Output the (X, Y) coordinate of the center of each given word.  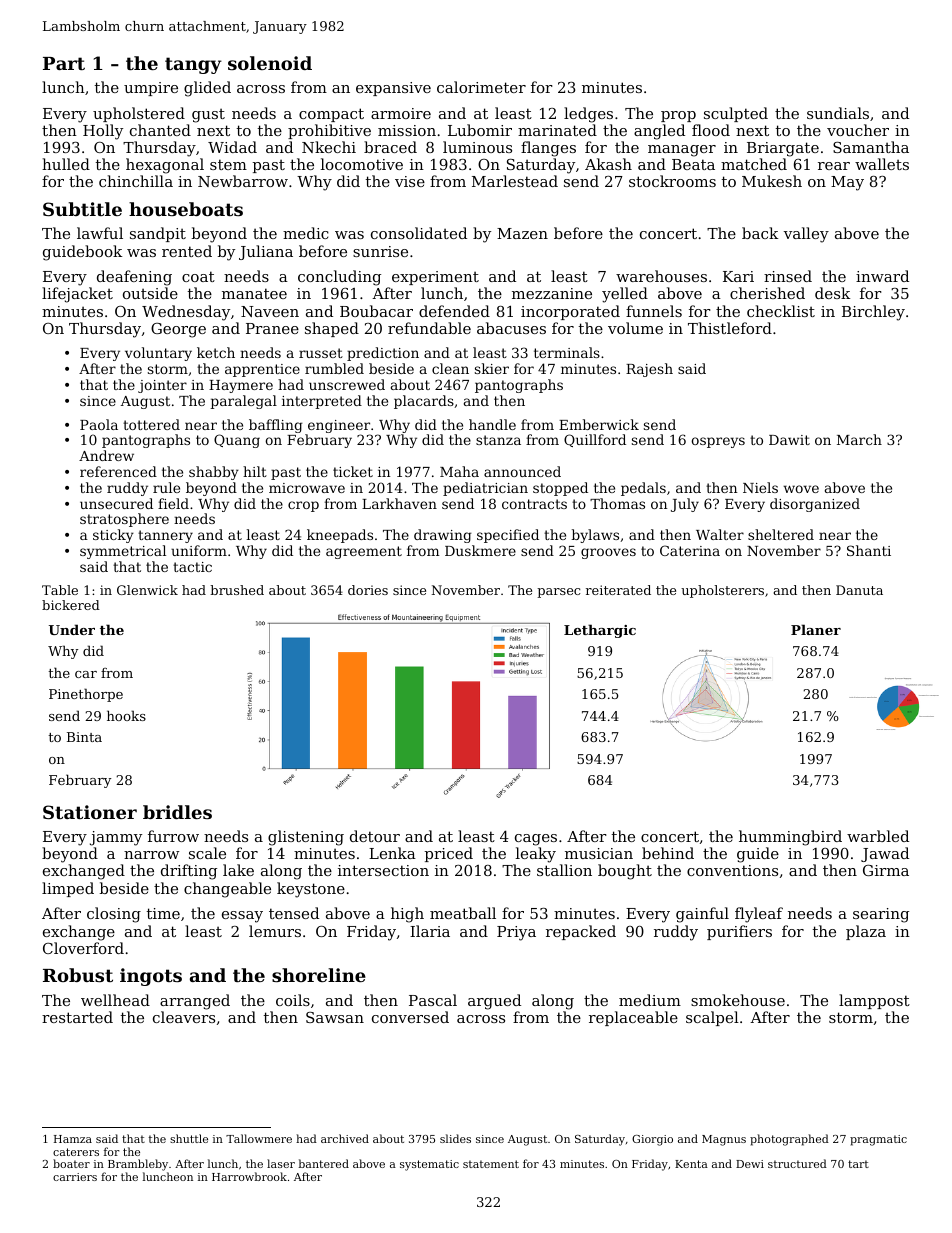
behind (668, 853)
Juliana (266, 252)
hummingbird (790, 838)
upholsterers (722, 591)
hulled (66, 164)
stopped (560, 489)
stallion (564, 870)
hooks (126, 715)
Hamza (73, 1139)
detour (375, 836)
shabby (214, 473)
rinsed (788, 276)
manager (682, 151)
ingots (151, 977)
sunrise (380, 251)
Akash (608, 164)
